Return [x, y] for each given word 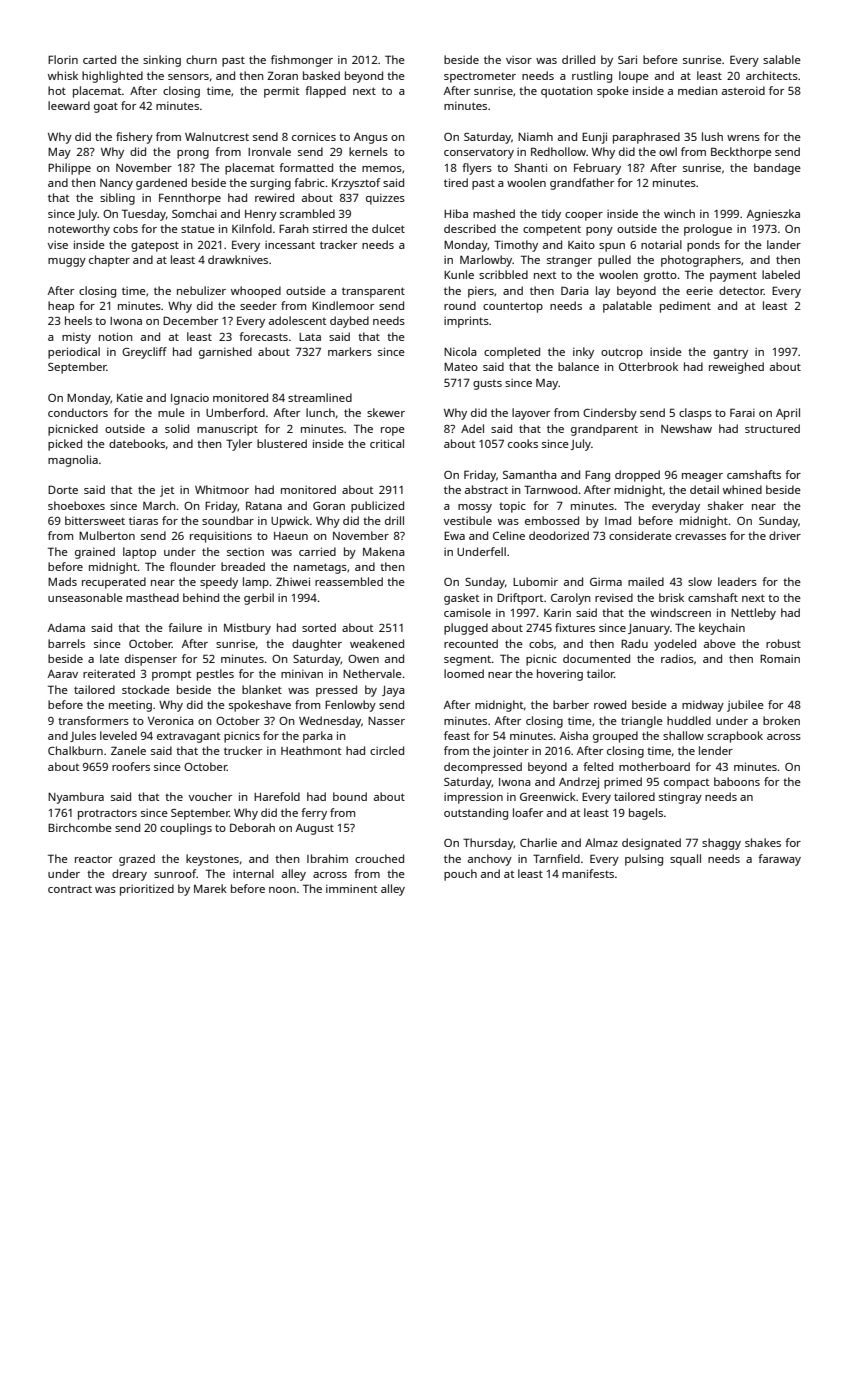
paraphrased [646, 138]
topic [512, 507]
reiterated [109, 673]
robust [783, 643]
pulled [614, 261]
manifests [588, 873]
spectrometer [480, 77]
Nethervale [372, 673]
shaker [726, 505]
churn [201, 59]
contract [70, 889]
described [470, 228]
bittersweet [95, 520]
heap [61, 307]
